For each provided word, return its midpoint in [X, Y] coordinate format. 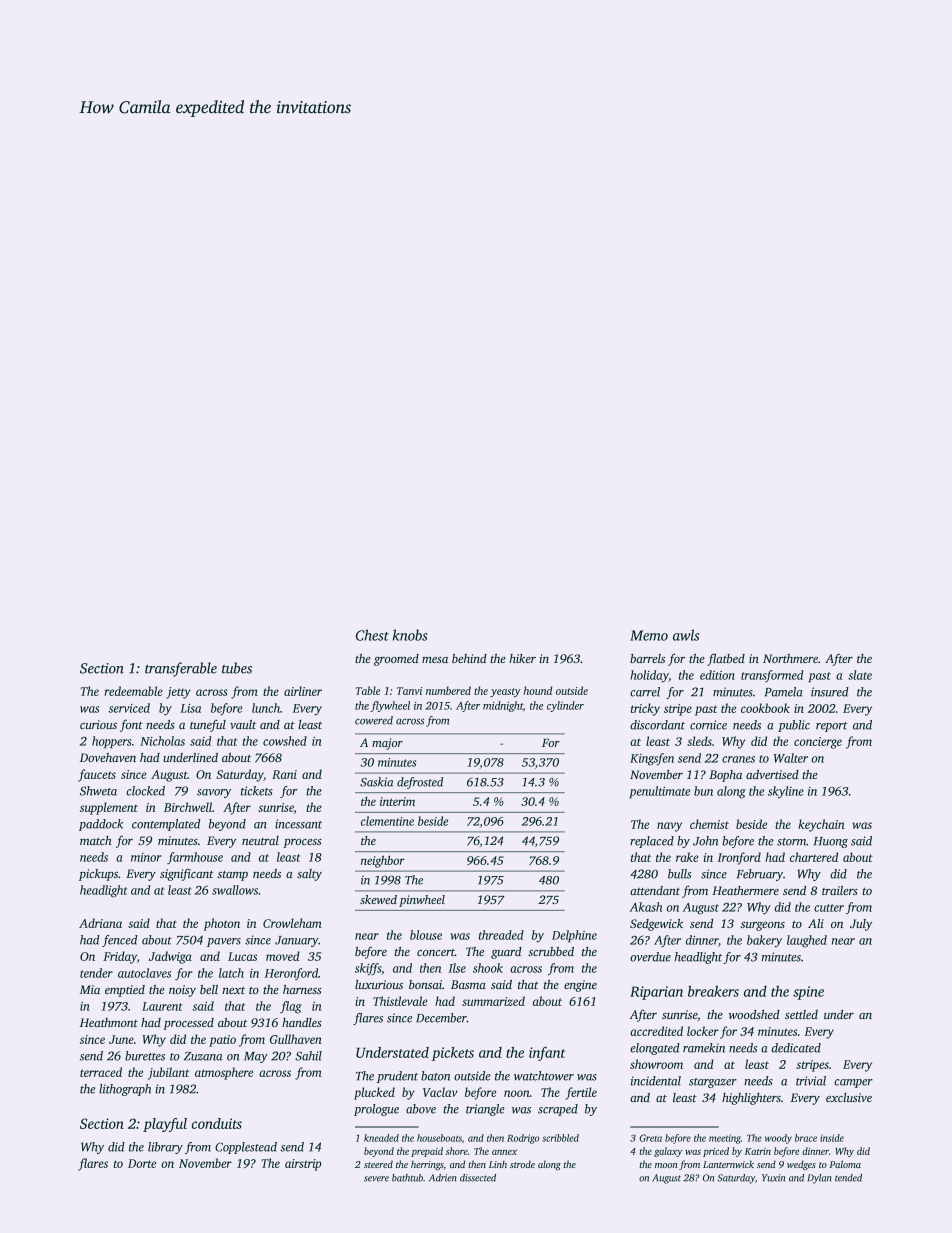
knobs [410, 635]
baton [435, 1076]
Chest [372, 635]
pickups [98, 875]
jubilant [168, 1073]
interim [397, 801]
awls [686, 635]
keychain [821, 825]
